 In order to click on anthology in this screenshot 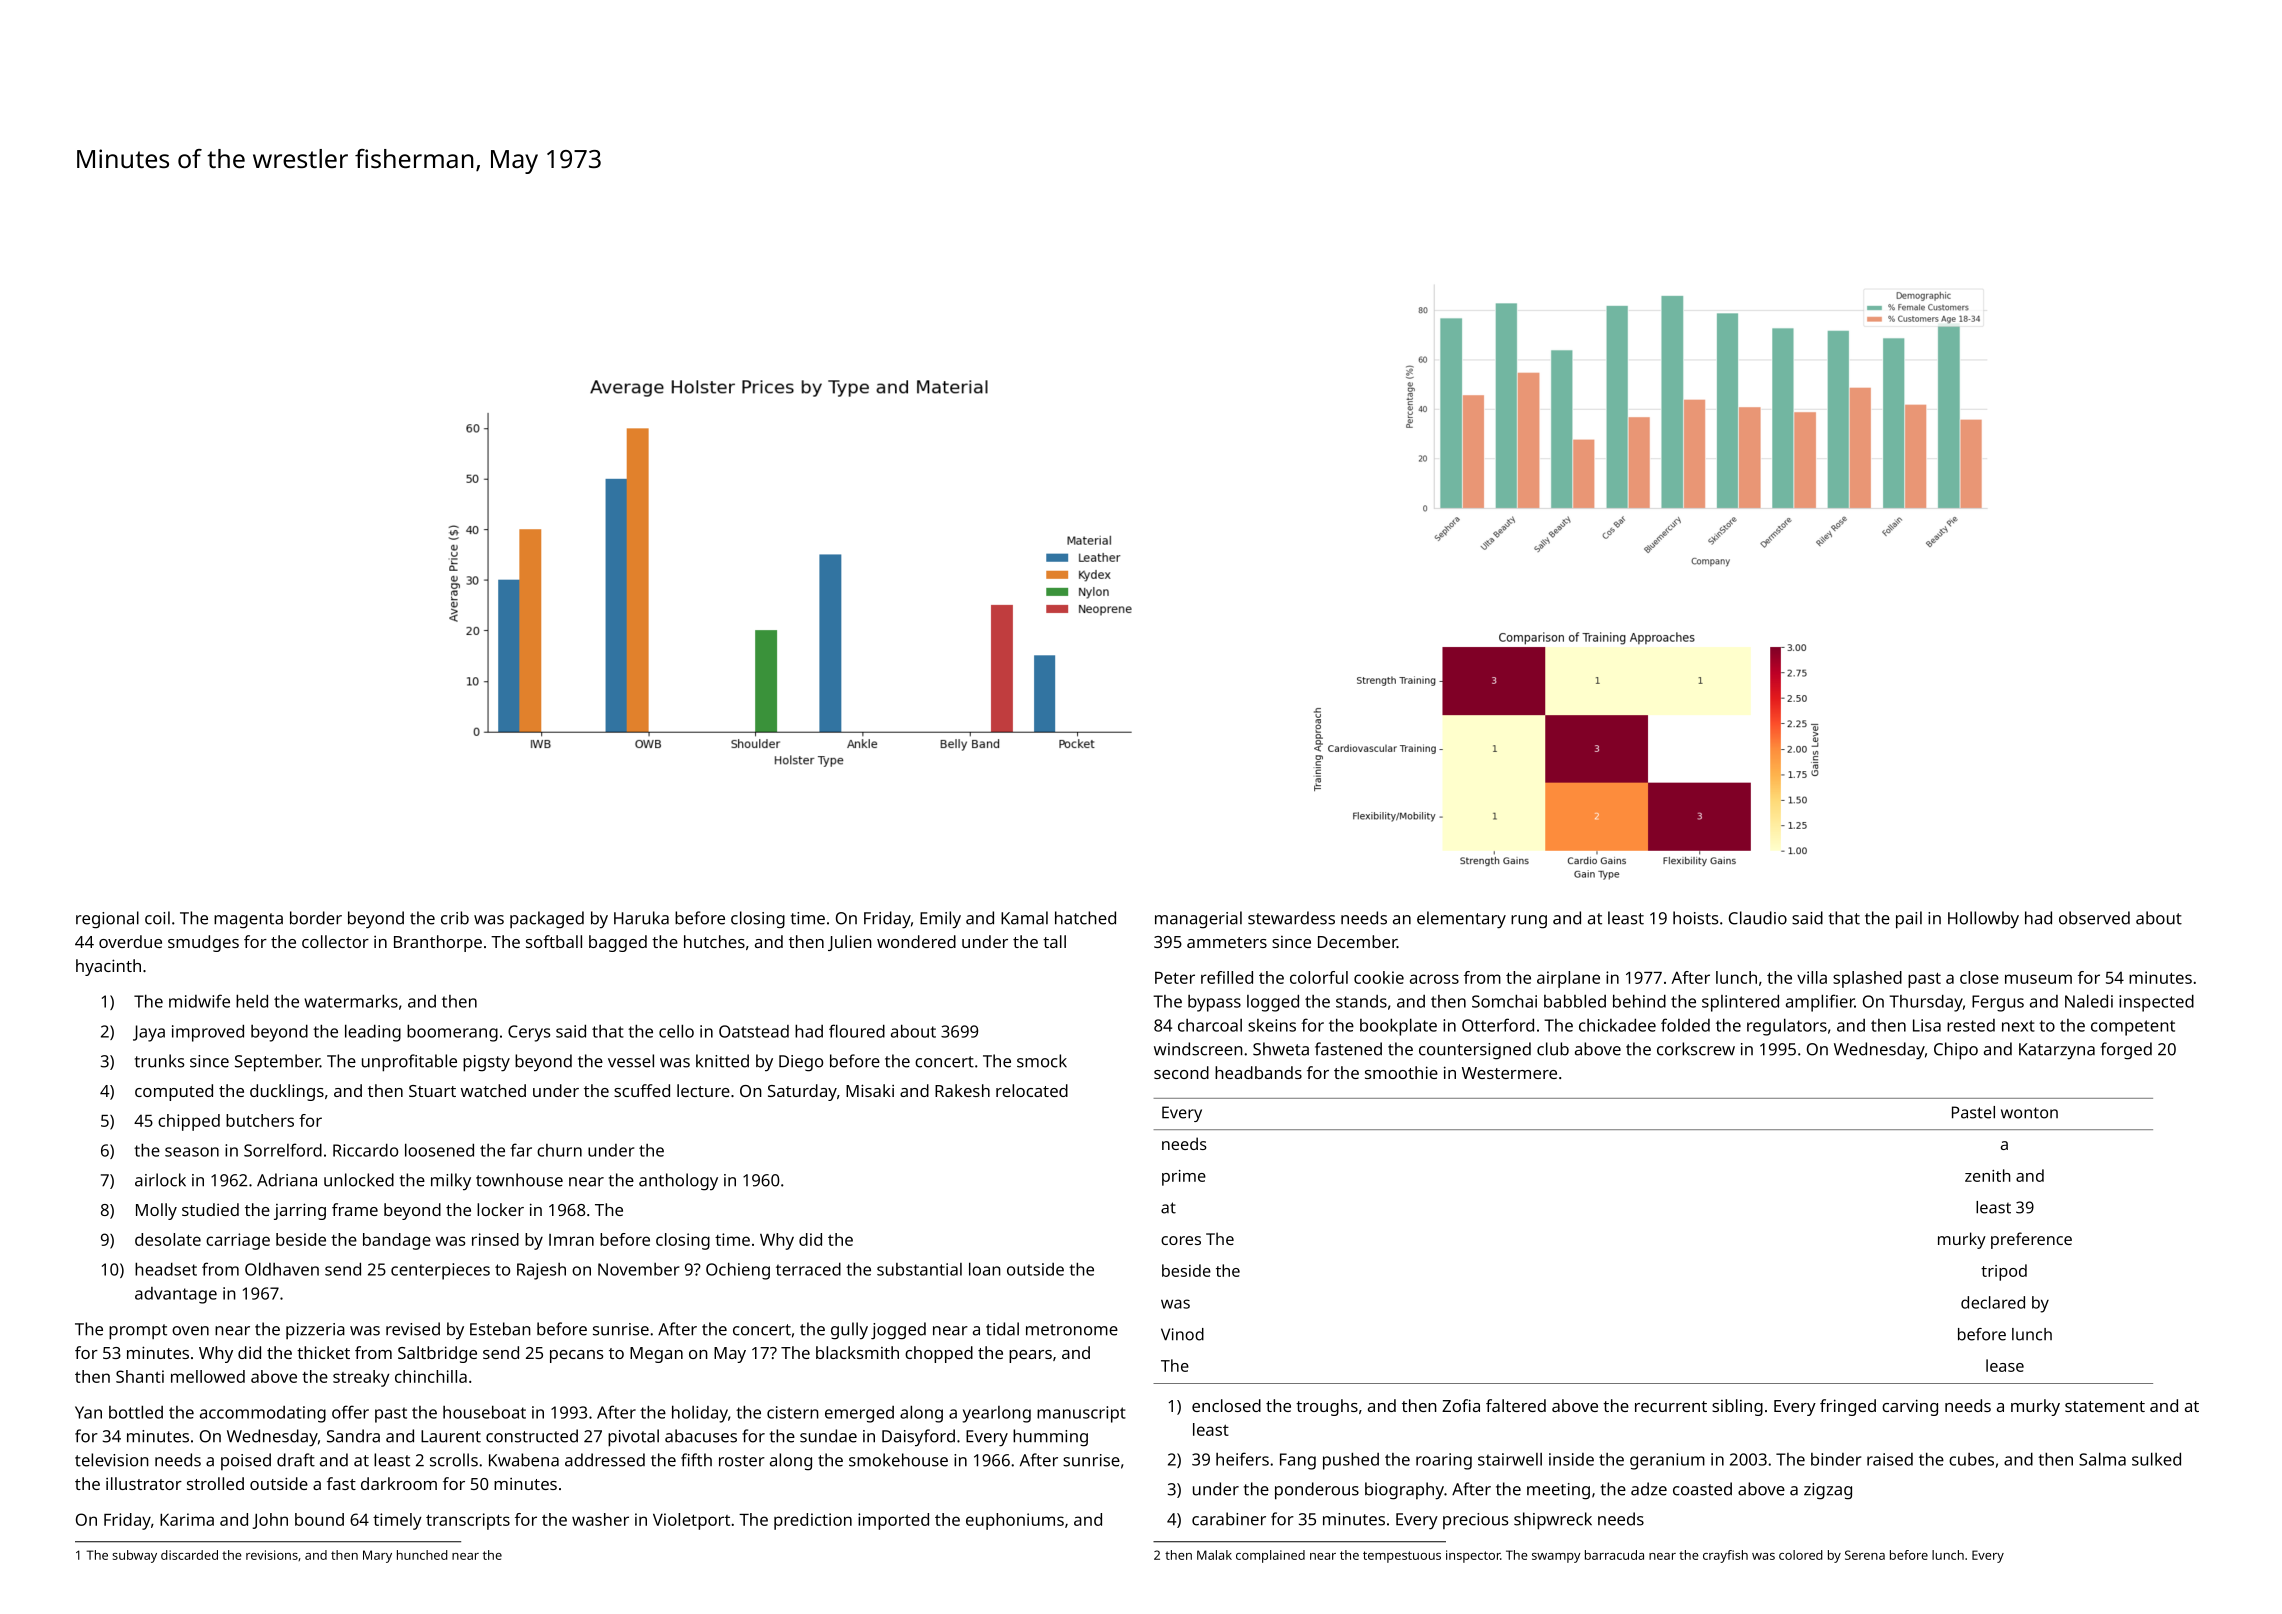, I will do `click(678, 1182)`.
